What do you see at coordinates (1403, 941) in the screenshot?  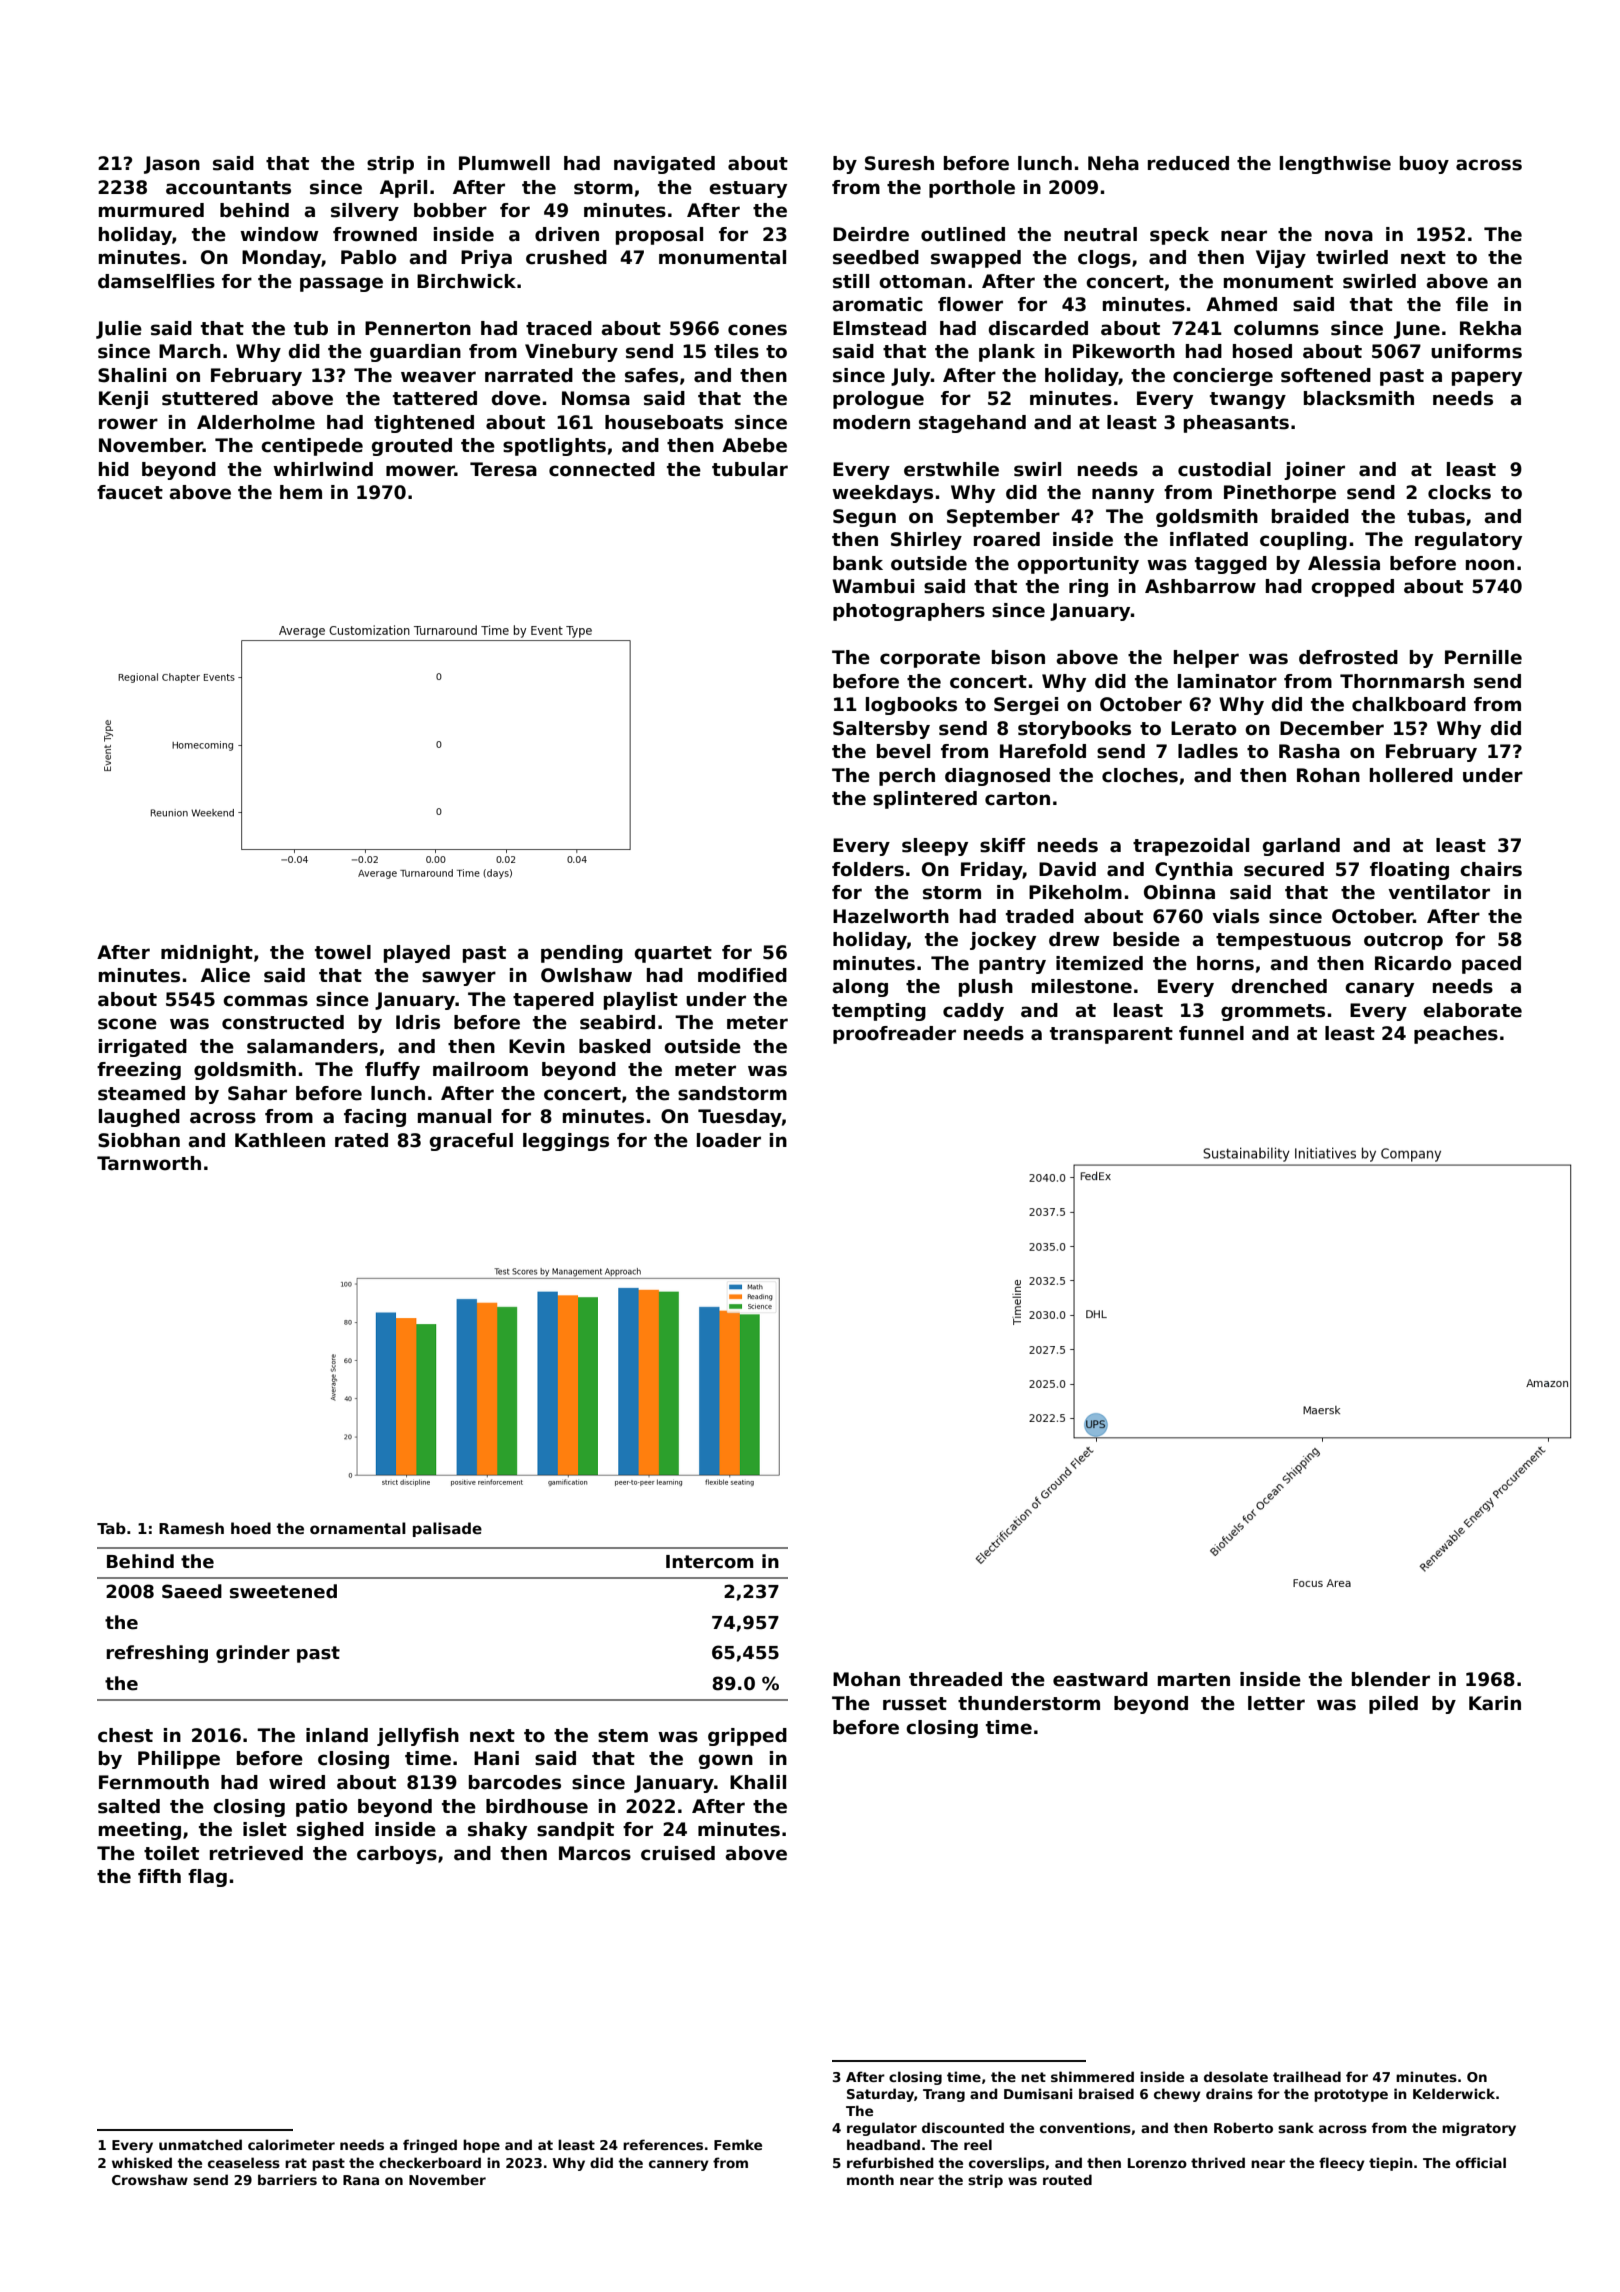 I see `outcrop` at bounding box center [1403, 941].
